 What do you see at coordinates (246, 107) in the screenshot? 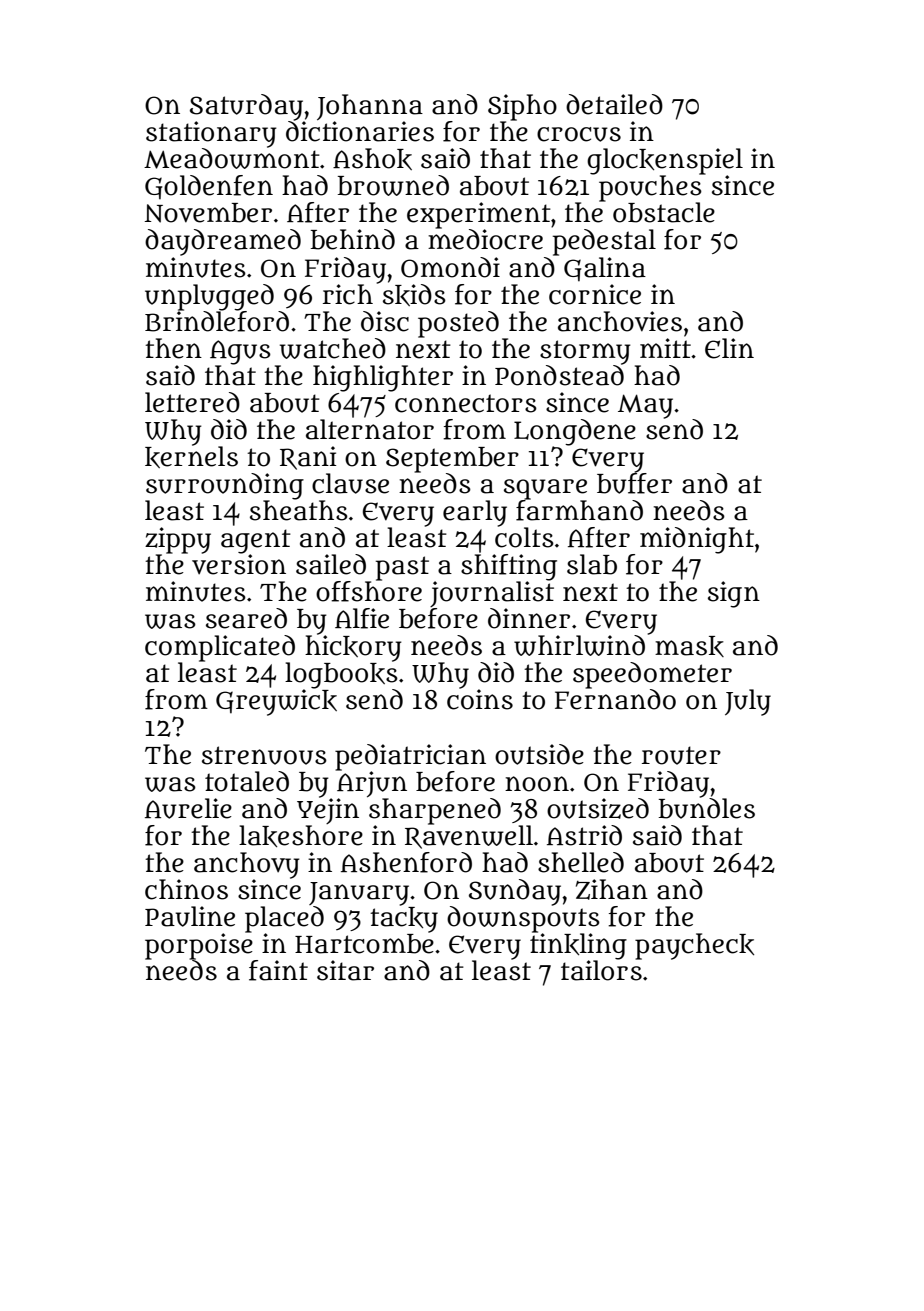
I see `Saturday` at bounding box center [246, 107].
